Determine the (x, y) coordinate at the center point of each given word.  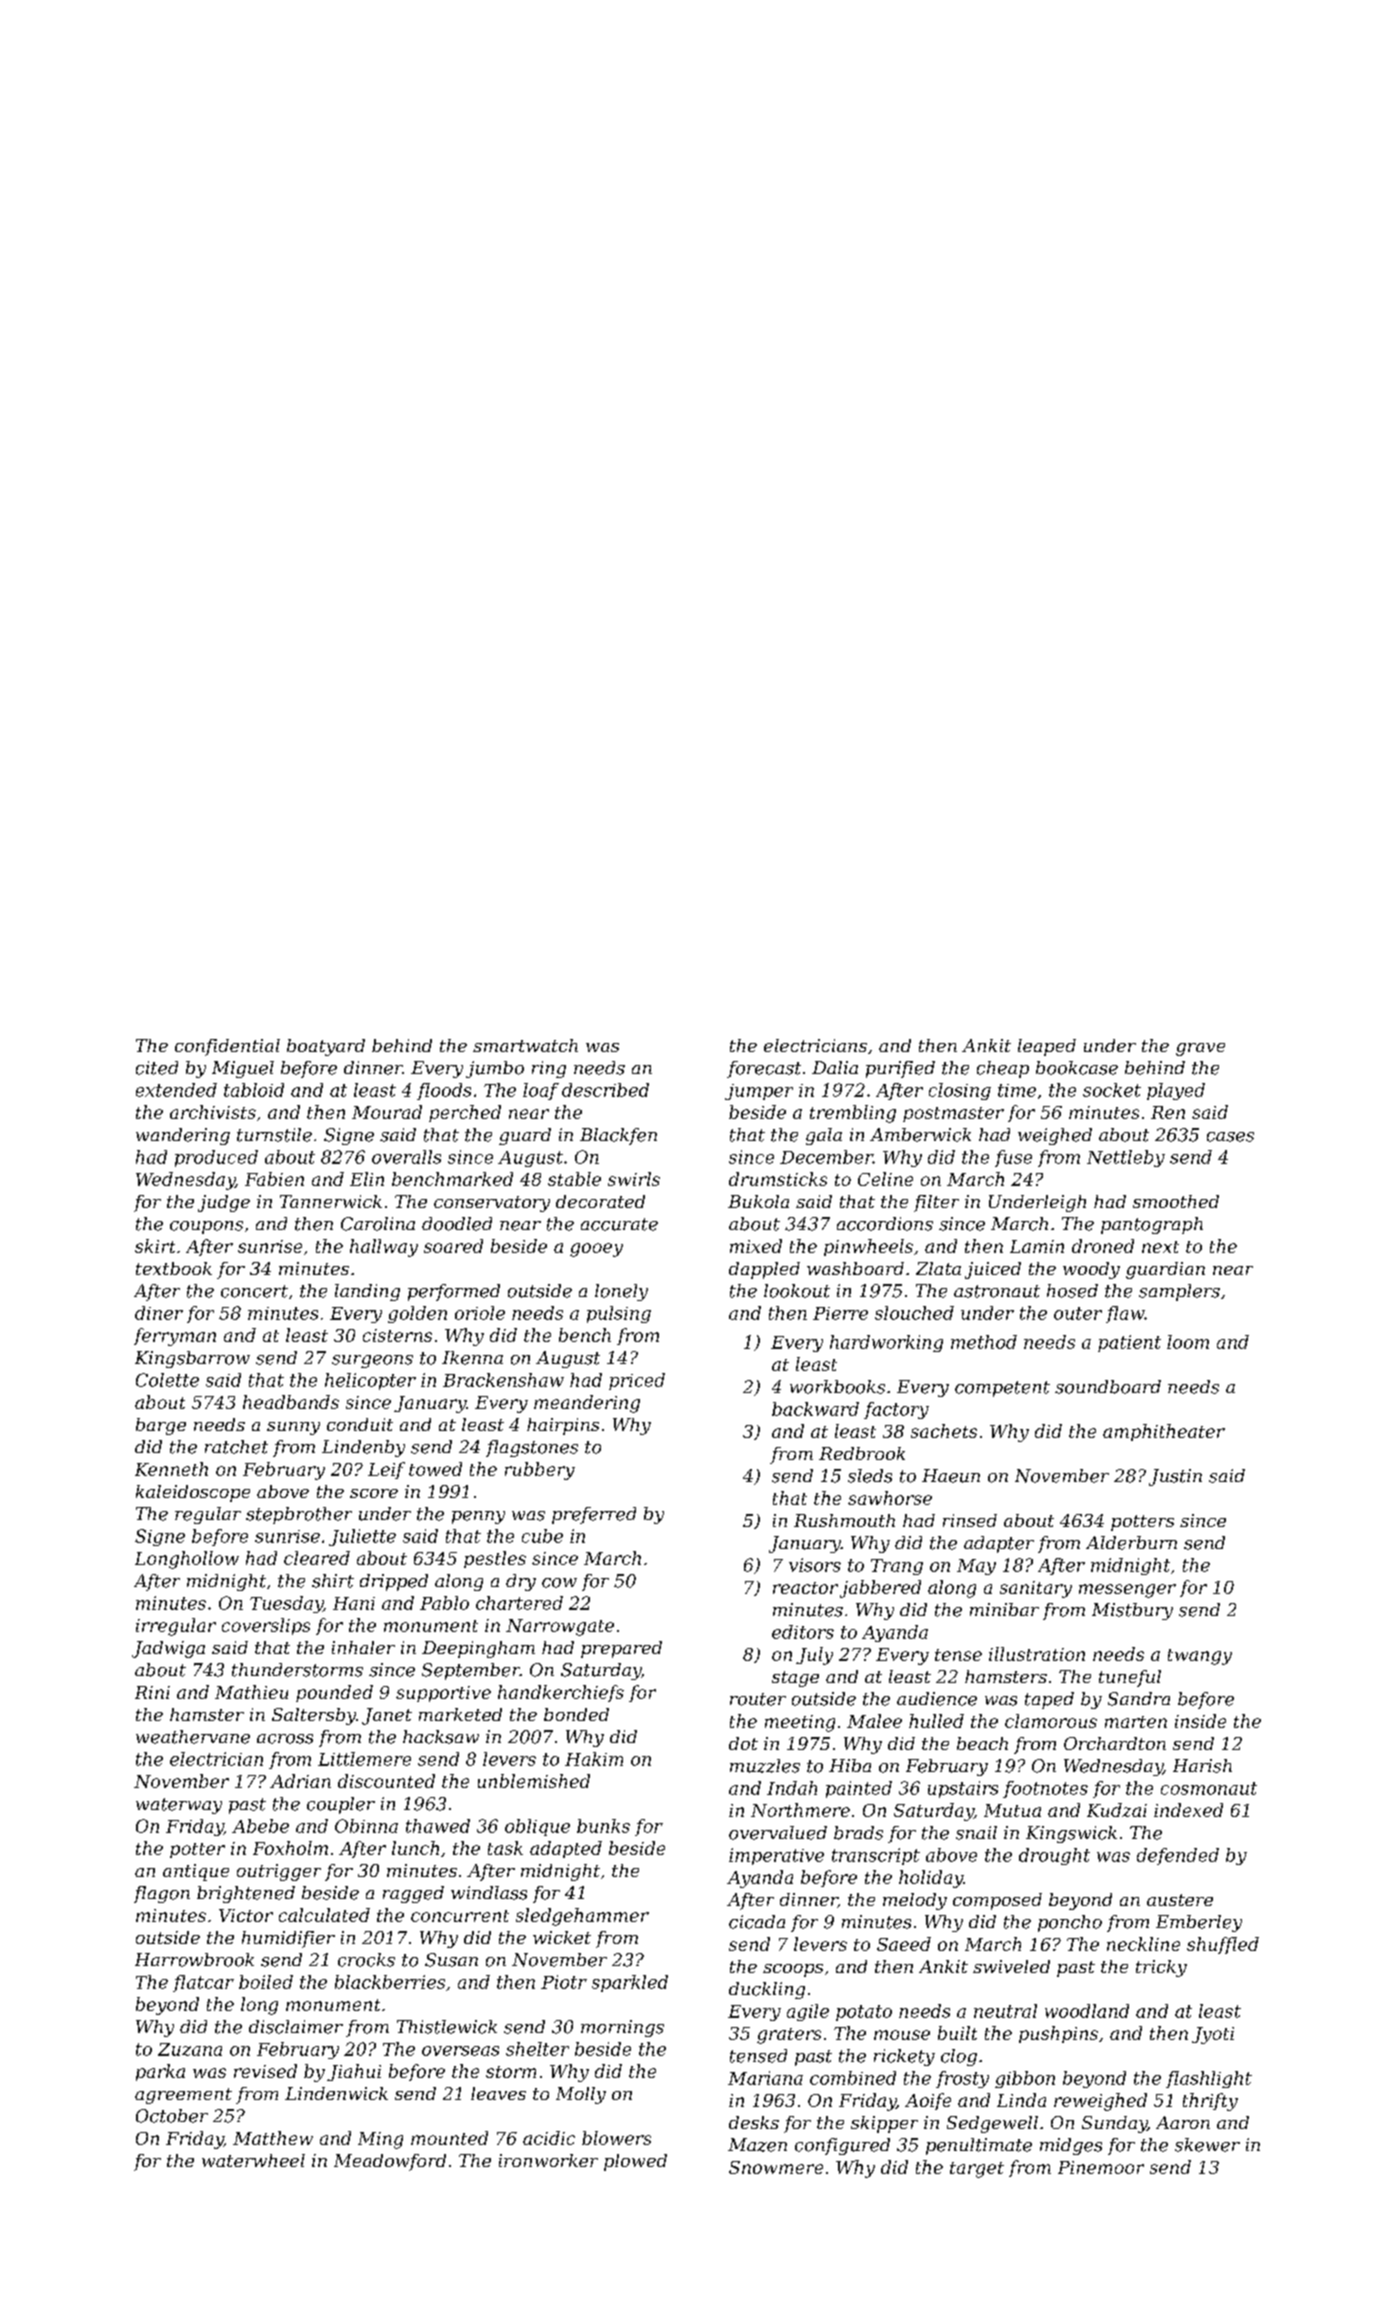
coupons (206, 1227)
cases (1230, 1137)
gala (824, 1136)
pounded (334, 1693)
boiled (266, 1982)
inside (1200, 1721)
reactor (805, 1588)
